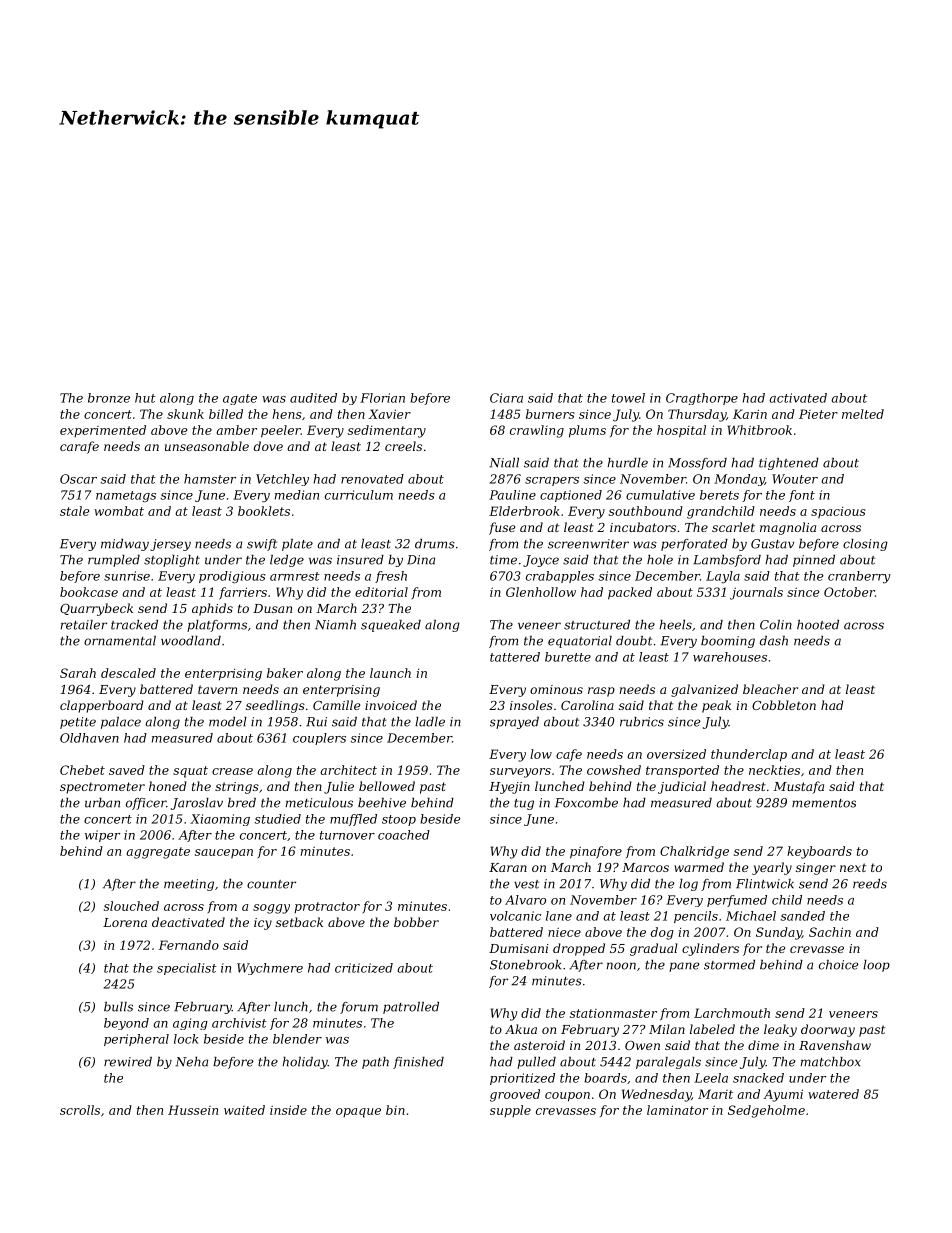 The height and width of the image is (1233, 952). Describe the element at coordinates (193, 1110) in the image. I see `Hussein` at that location.
